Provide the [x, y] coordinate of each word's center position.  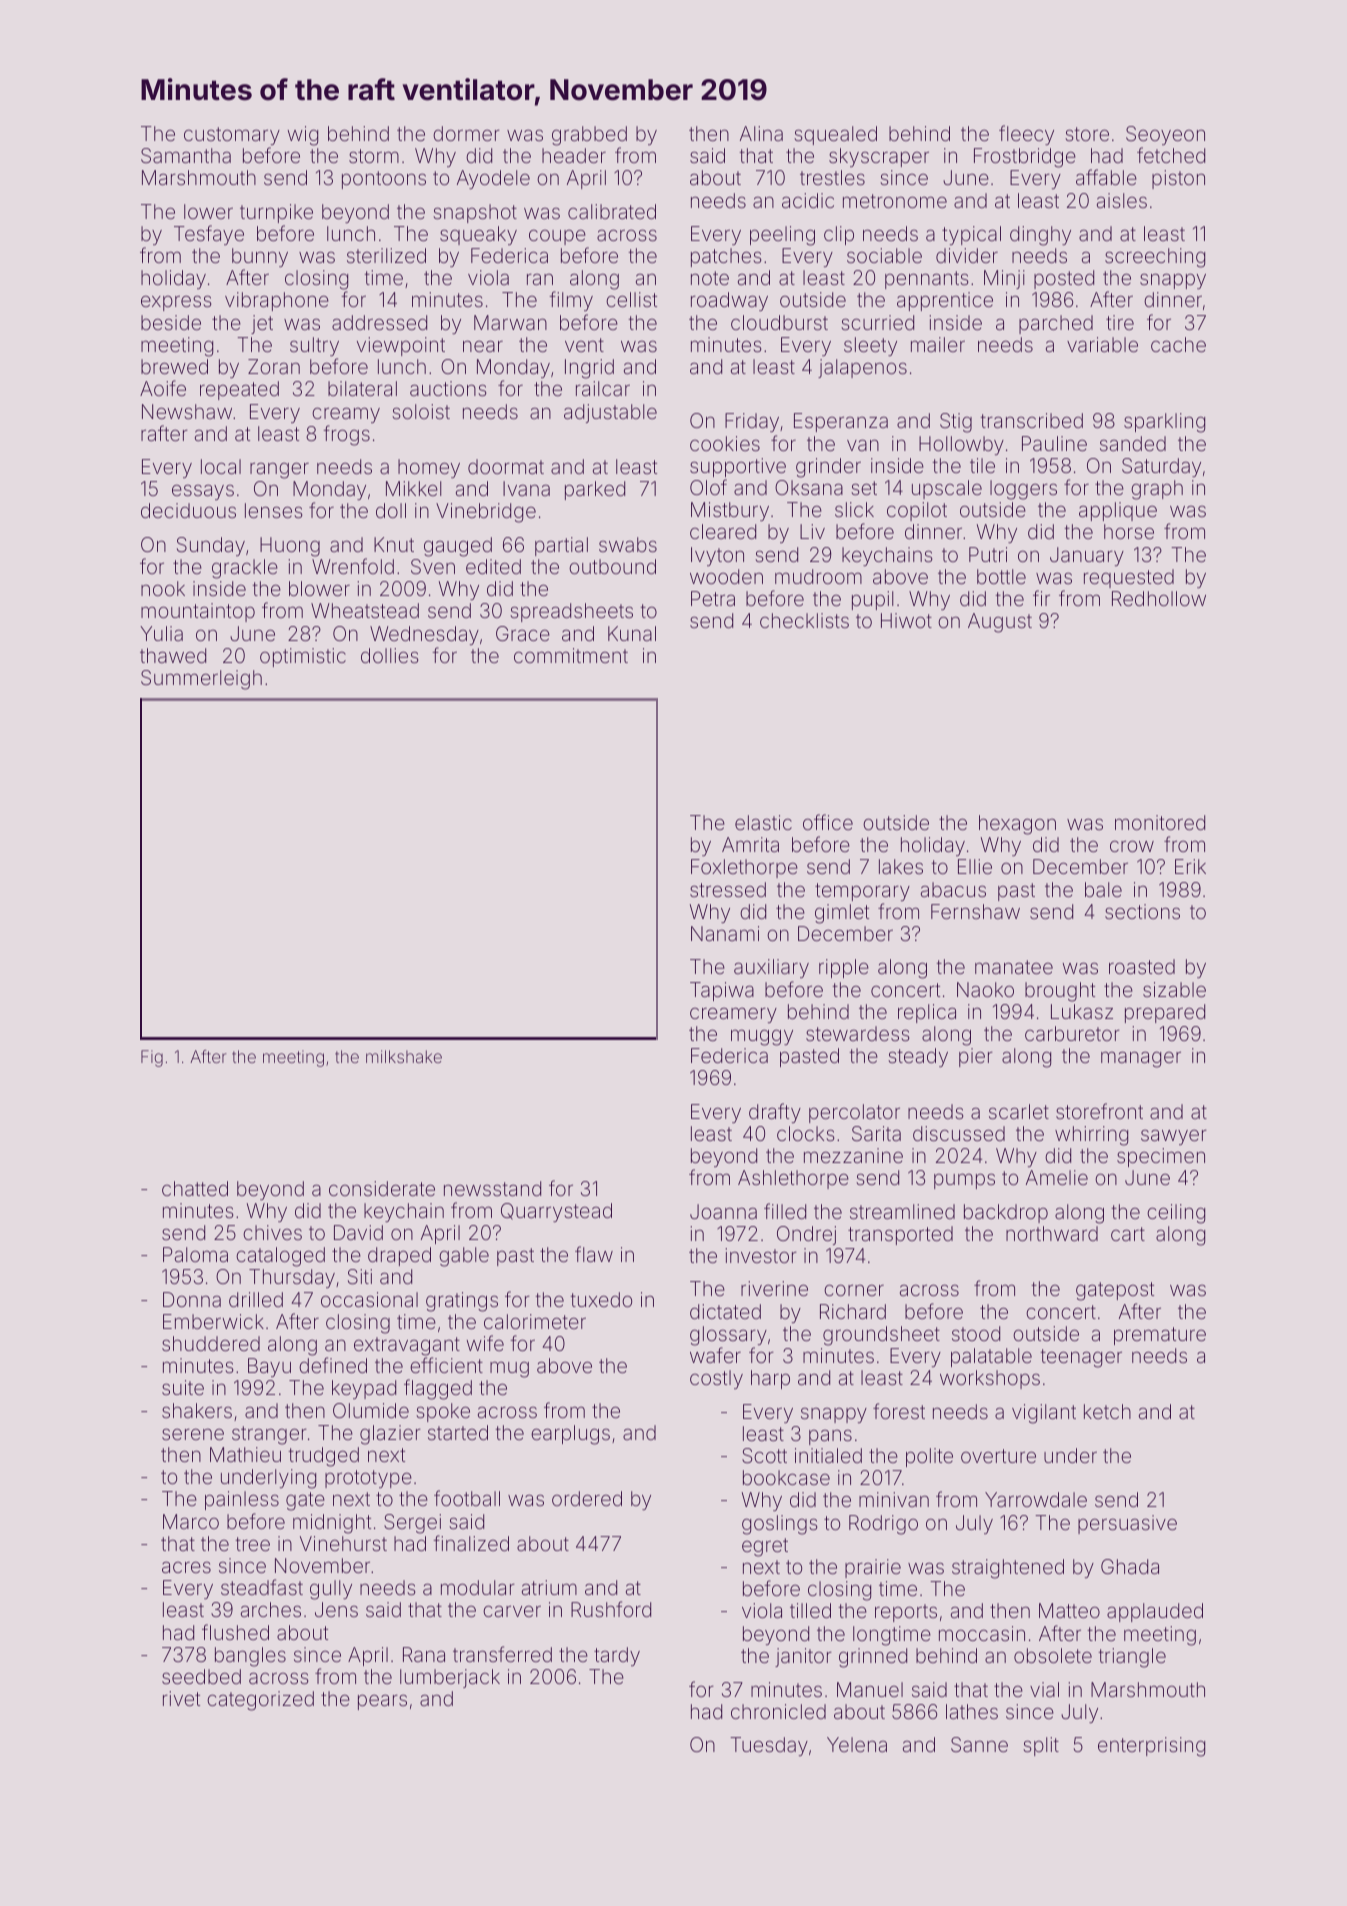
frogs [346, 435]
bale [1103, 889]
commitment [571, 655]
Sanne [979, 1744]
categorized [260, 1701]
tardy [617, 1656]
